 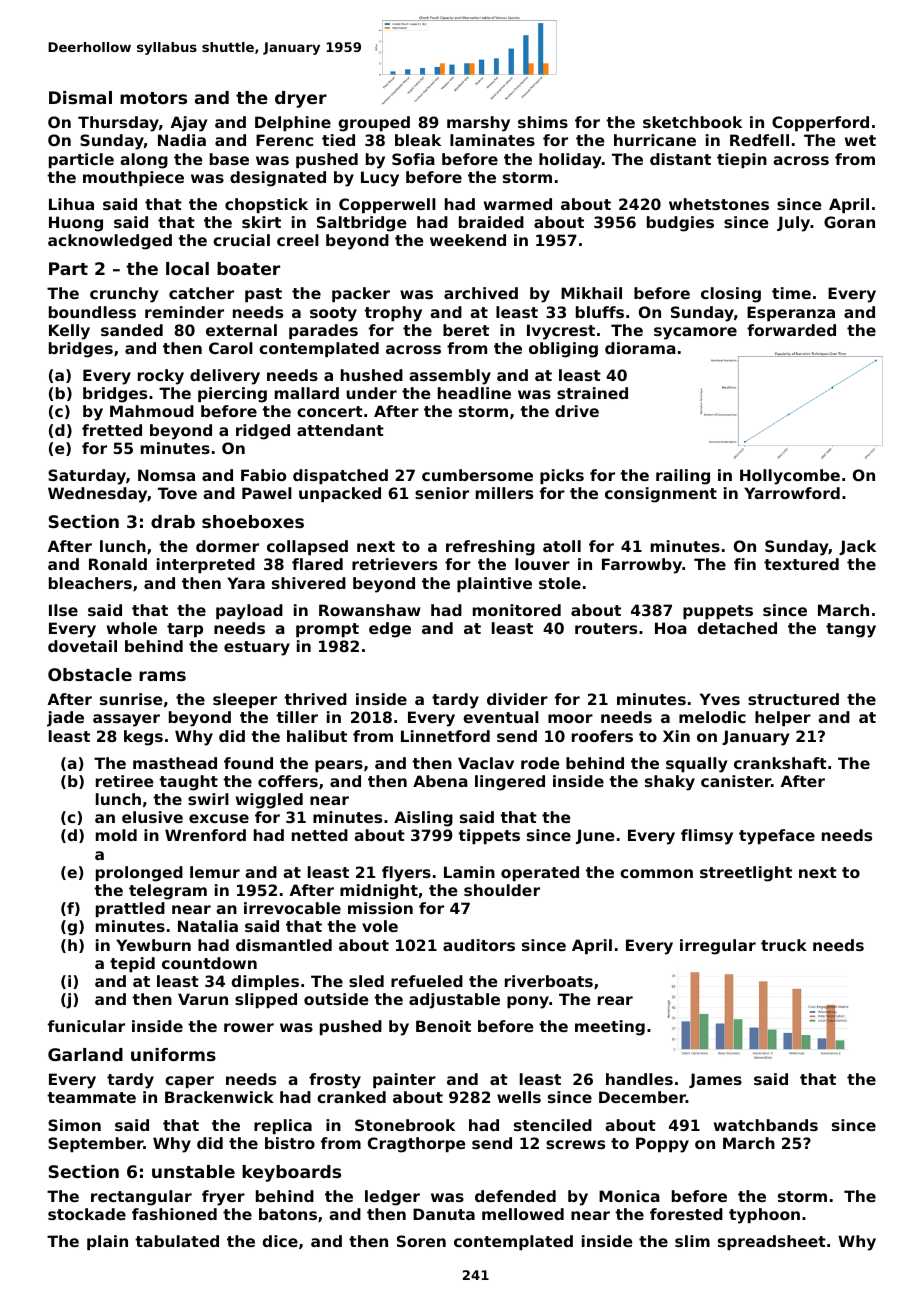 What do you see at coordinates (87, 1214) in the screenshot?
I see `stockade` at bounding box center [87, 1214].
